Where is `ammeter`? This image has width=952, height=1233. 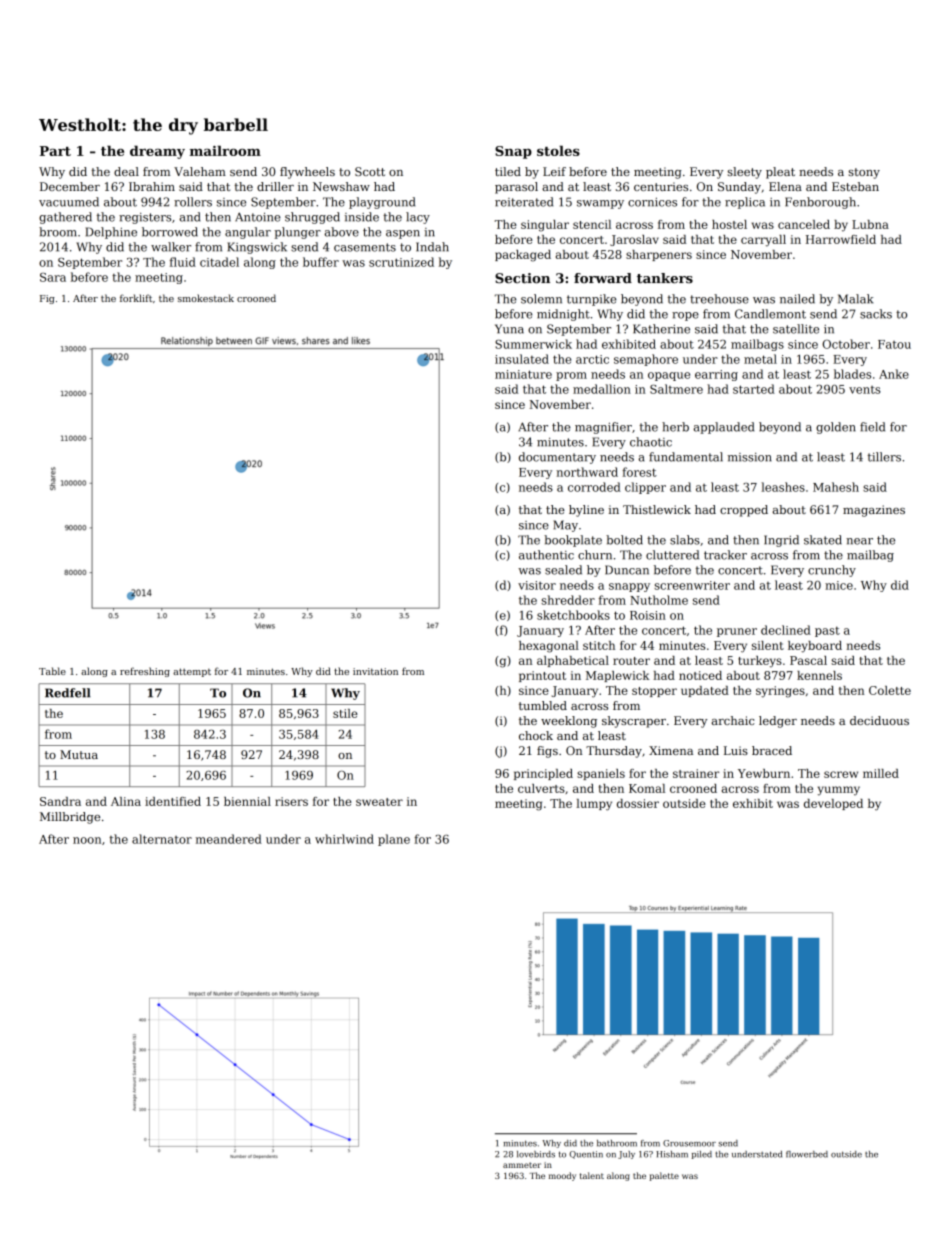
ammeter is located at coordinates (522, 1165).
